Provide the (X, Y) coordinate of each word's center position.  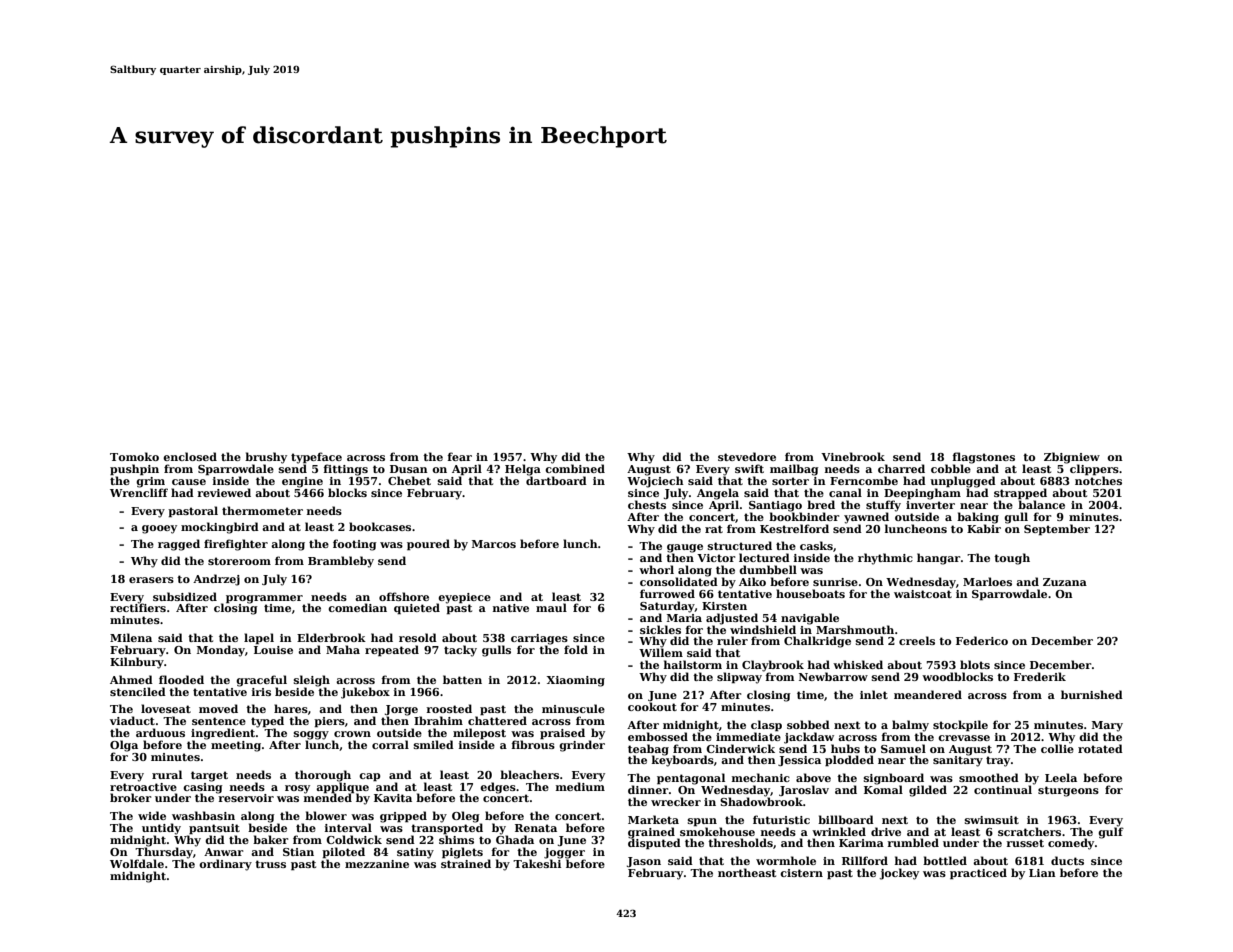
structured (740, 545)
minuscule (573, 708)
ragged (179, 545)
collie (1057, 748)
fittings (346, 470)
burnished (1092, 694)
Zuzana (1065, 582)
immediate (748, 736)
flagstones (984, 458)
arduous (160, 732)
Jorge (401, 710)
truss (270, 864)
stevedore (747, 456)
